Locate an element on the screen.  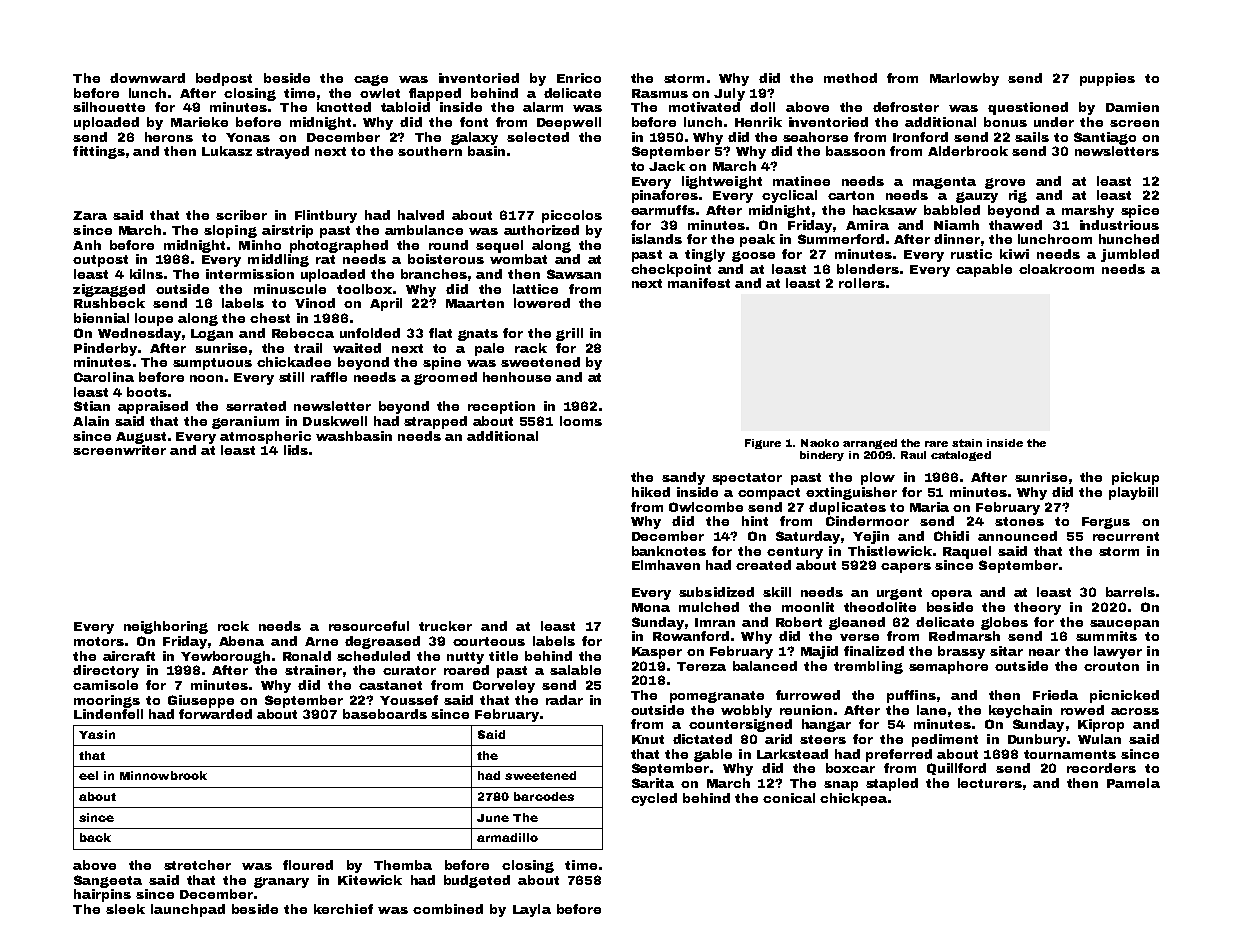
Knut is located at coordinates (648, 739).
